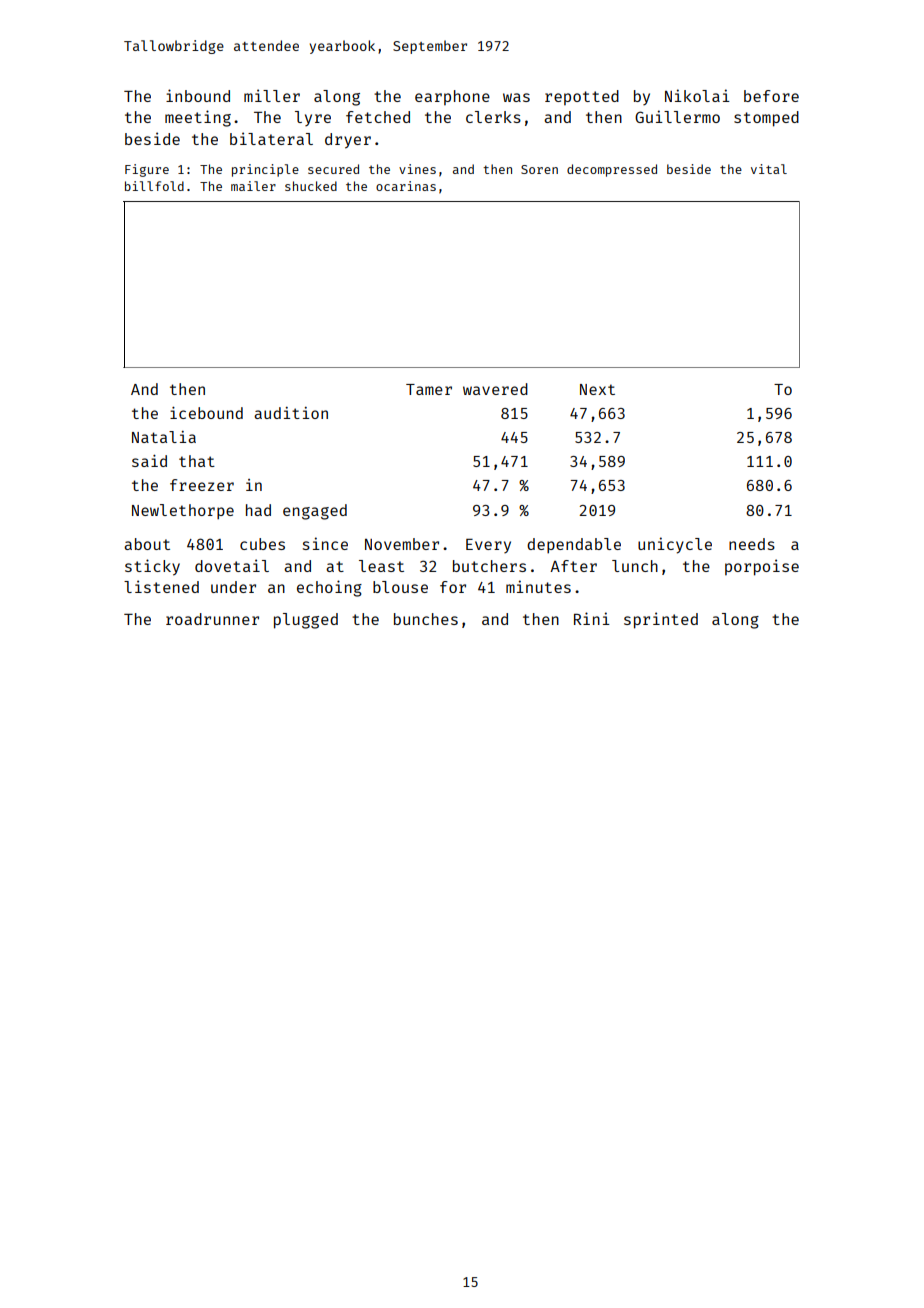 The image size is (924, 1308). What do you see at coordinates (206, 413) in the document?
I see `icebound` at bounding box center [206, 413].
